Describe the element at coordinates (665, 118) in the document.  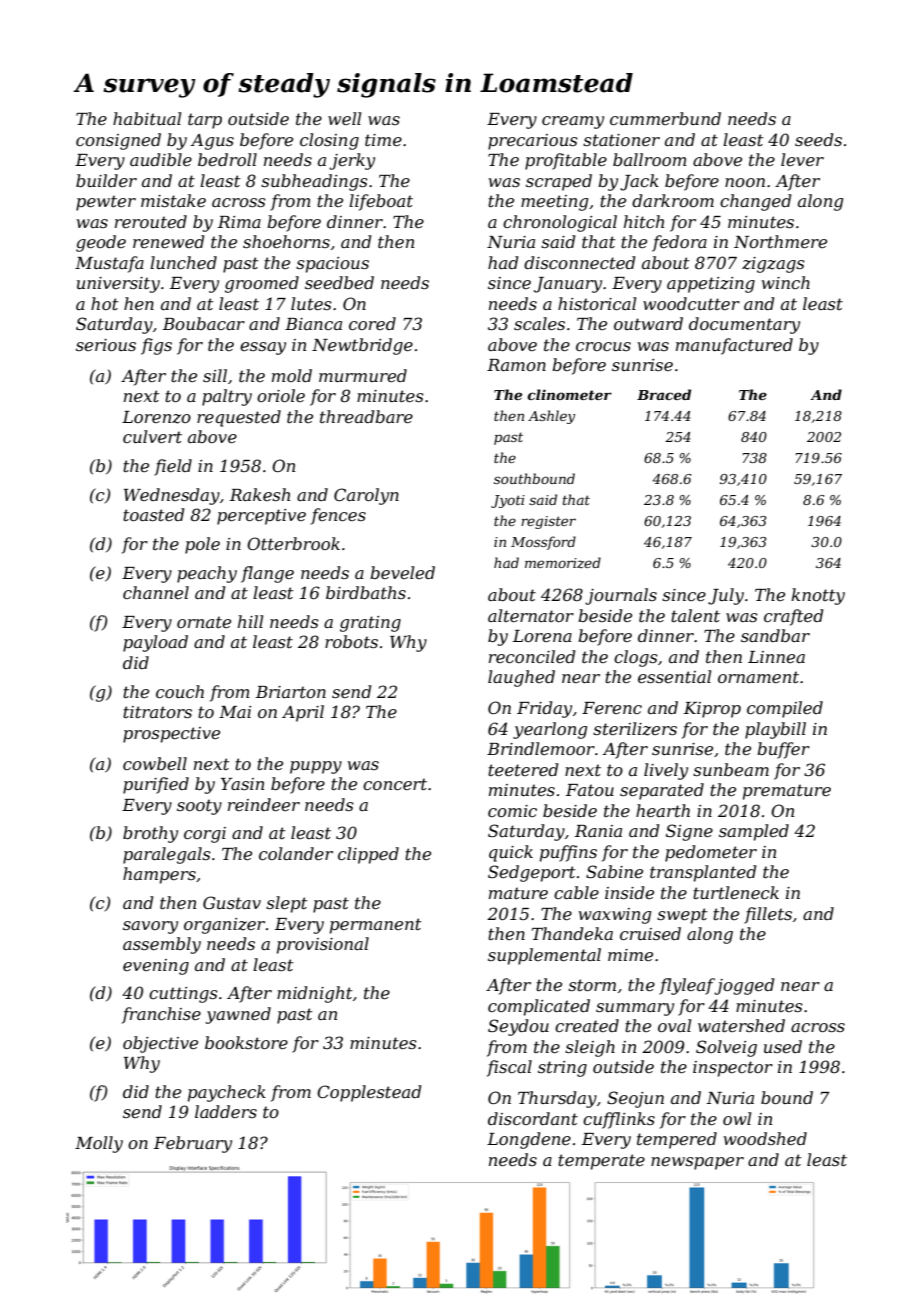
I see `cummerbund` at that location.
